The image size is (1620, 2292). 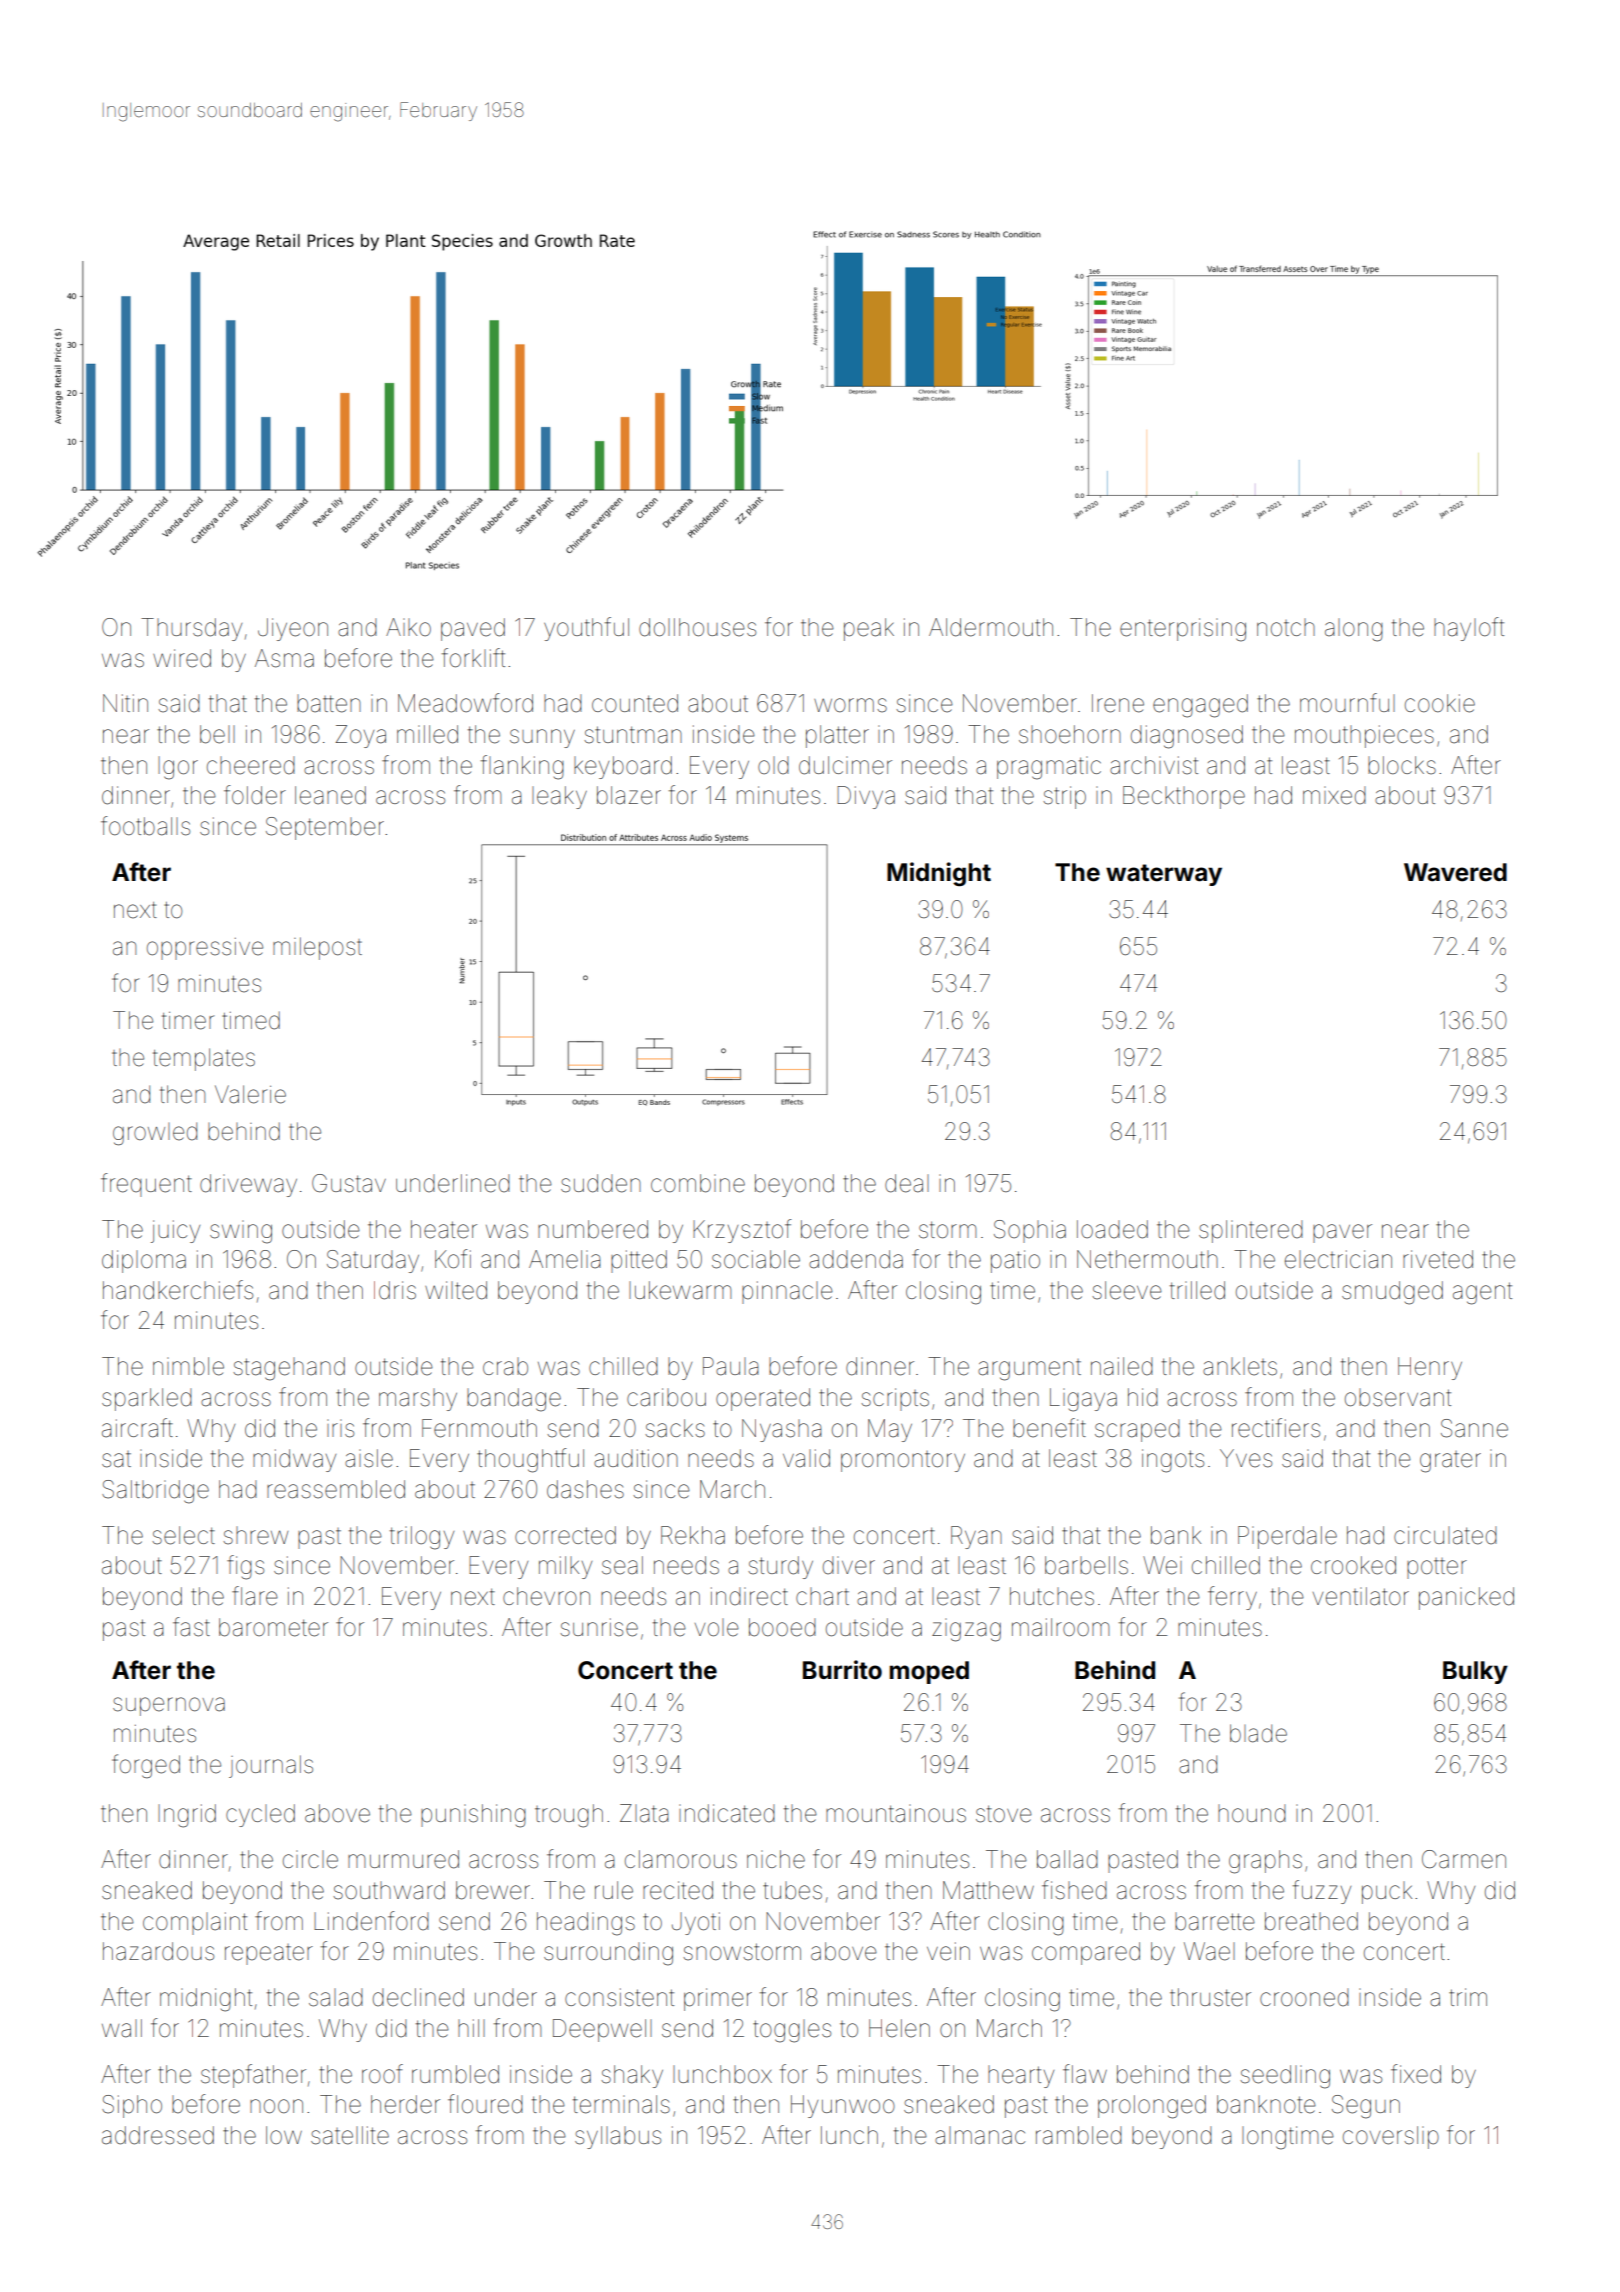 I want to click on lukewarm, so click(x=680, y=1290).
